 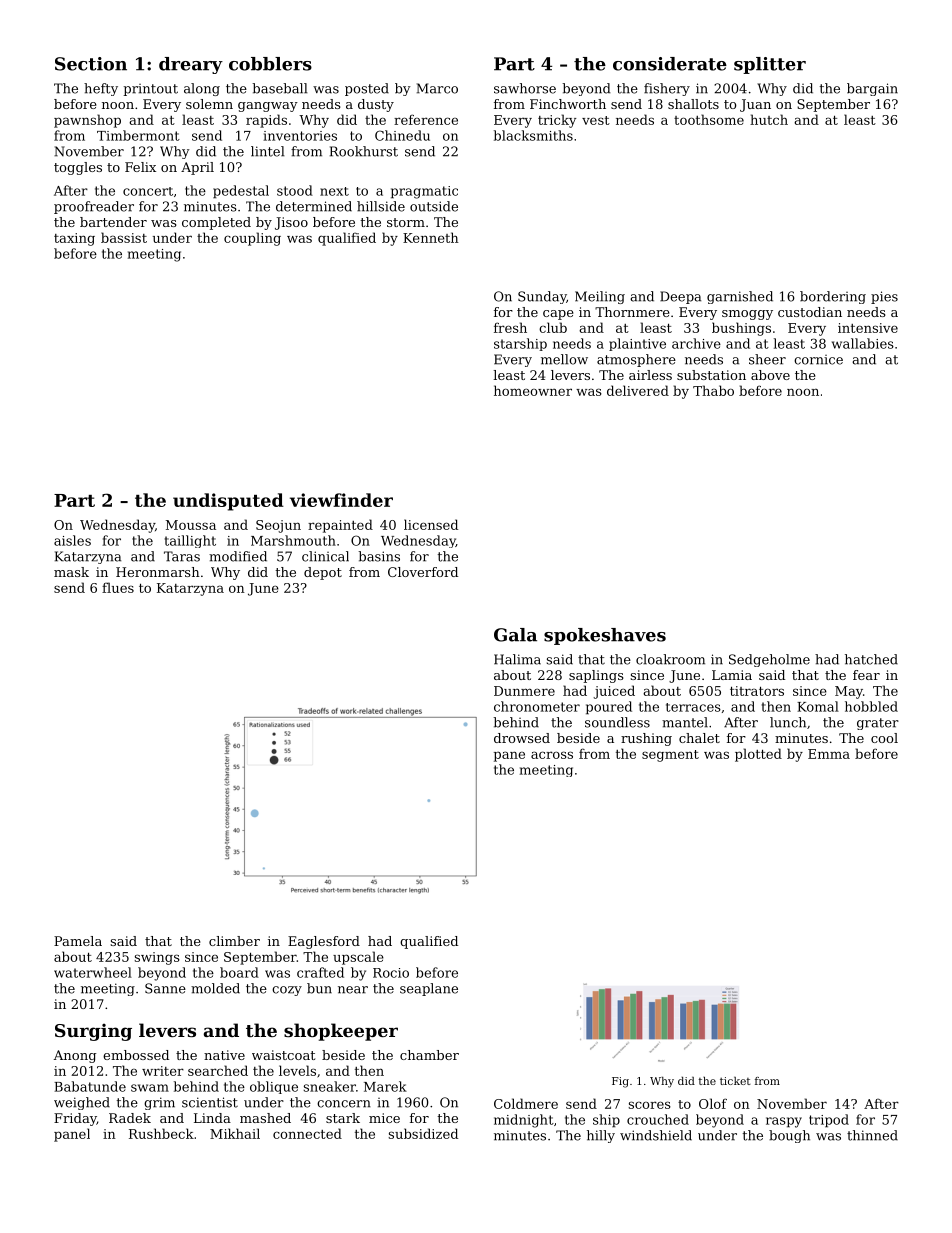 What do you see at coordinates (788, 722) in the page?
I see `lunch` at bounding box center [788, 722].
